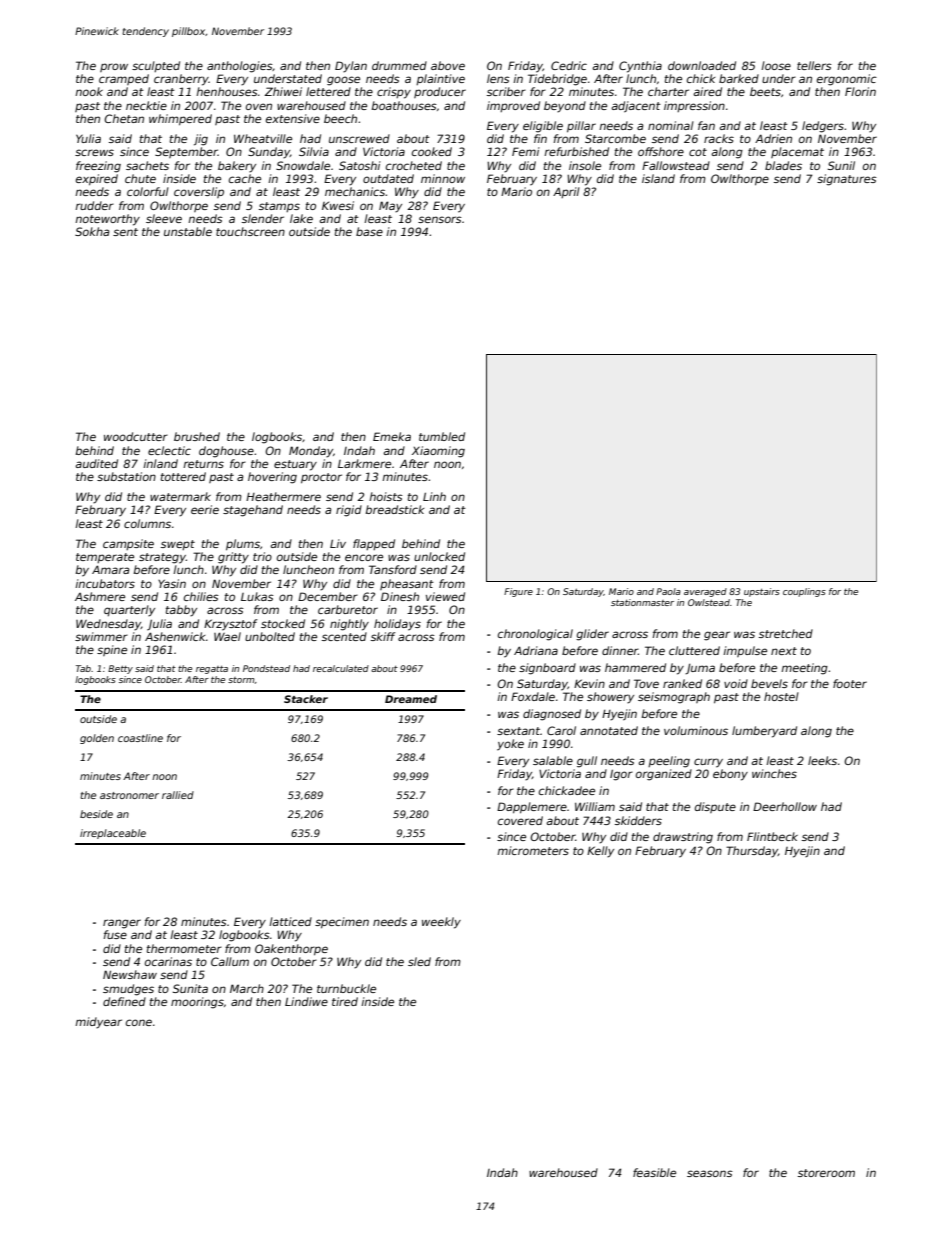 Image resolution: width=952 pixels, height=1233 pixels. What do you see at coordinates (397, 625) in the screenshot?
I see `holidays` at bounding box center [397, 625].
